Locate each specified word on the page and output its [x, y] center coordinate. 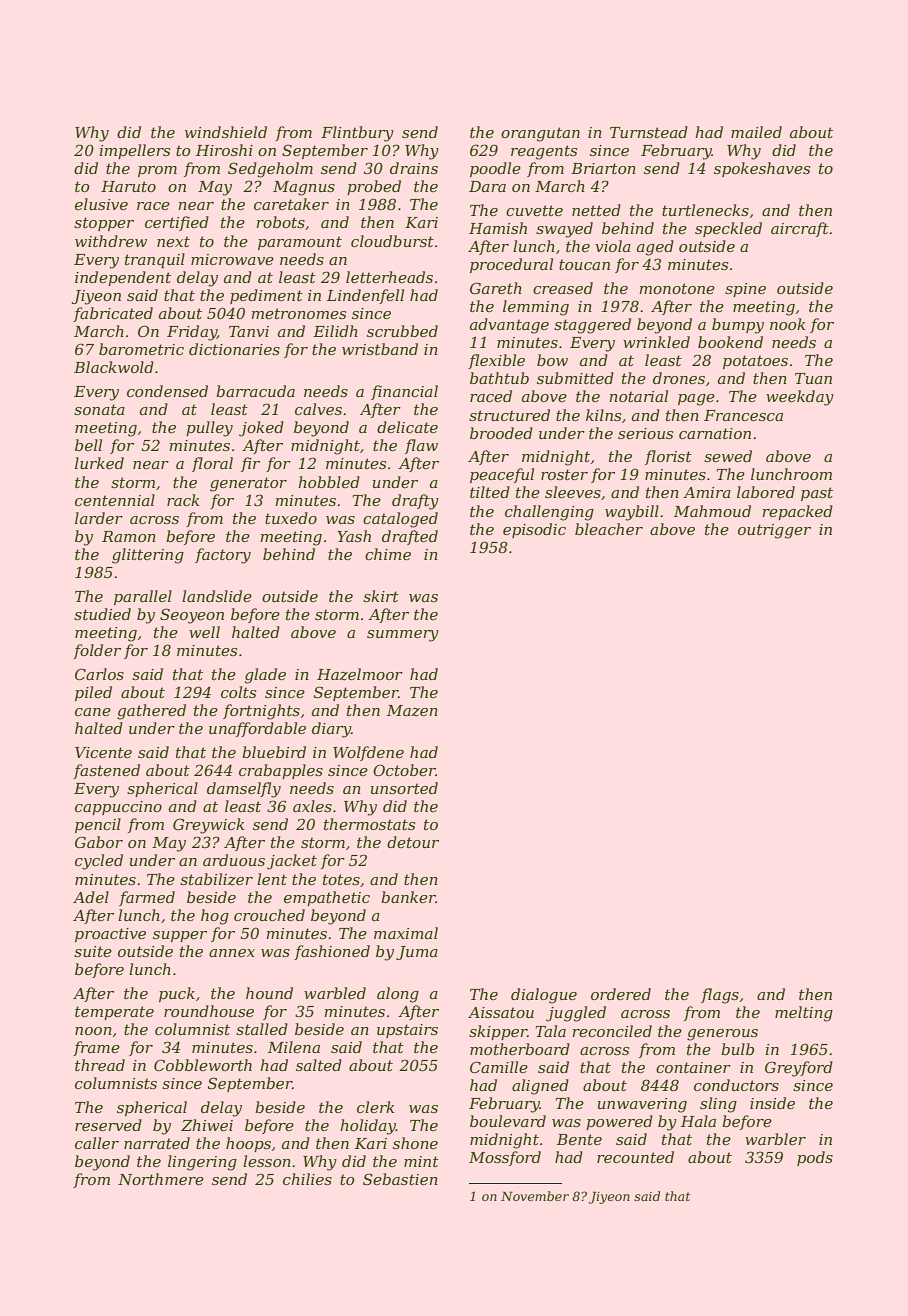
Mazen [412, 711]
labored [766, 492]
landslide [217, 596]
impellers [135, 151]
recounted [635, 1157]
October [404, 770]
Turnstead [649, 132]
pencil [98, 825]
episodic [534, 530]
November [535, 1196]
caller [97, 1143]
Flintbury [357, 134]
